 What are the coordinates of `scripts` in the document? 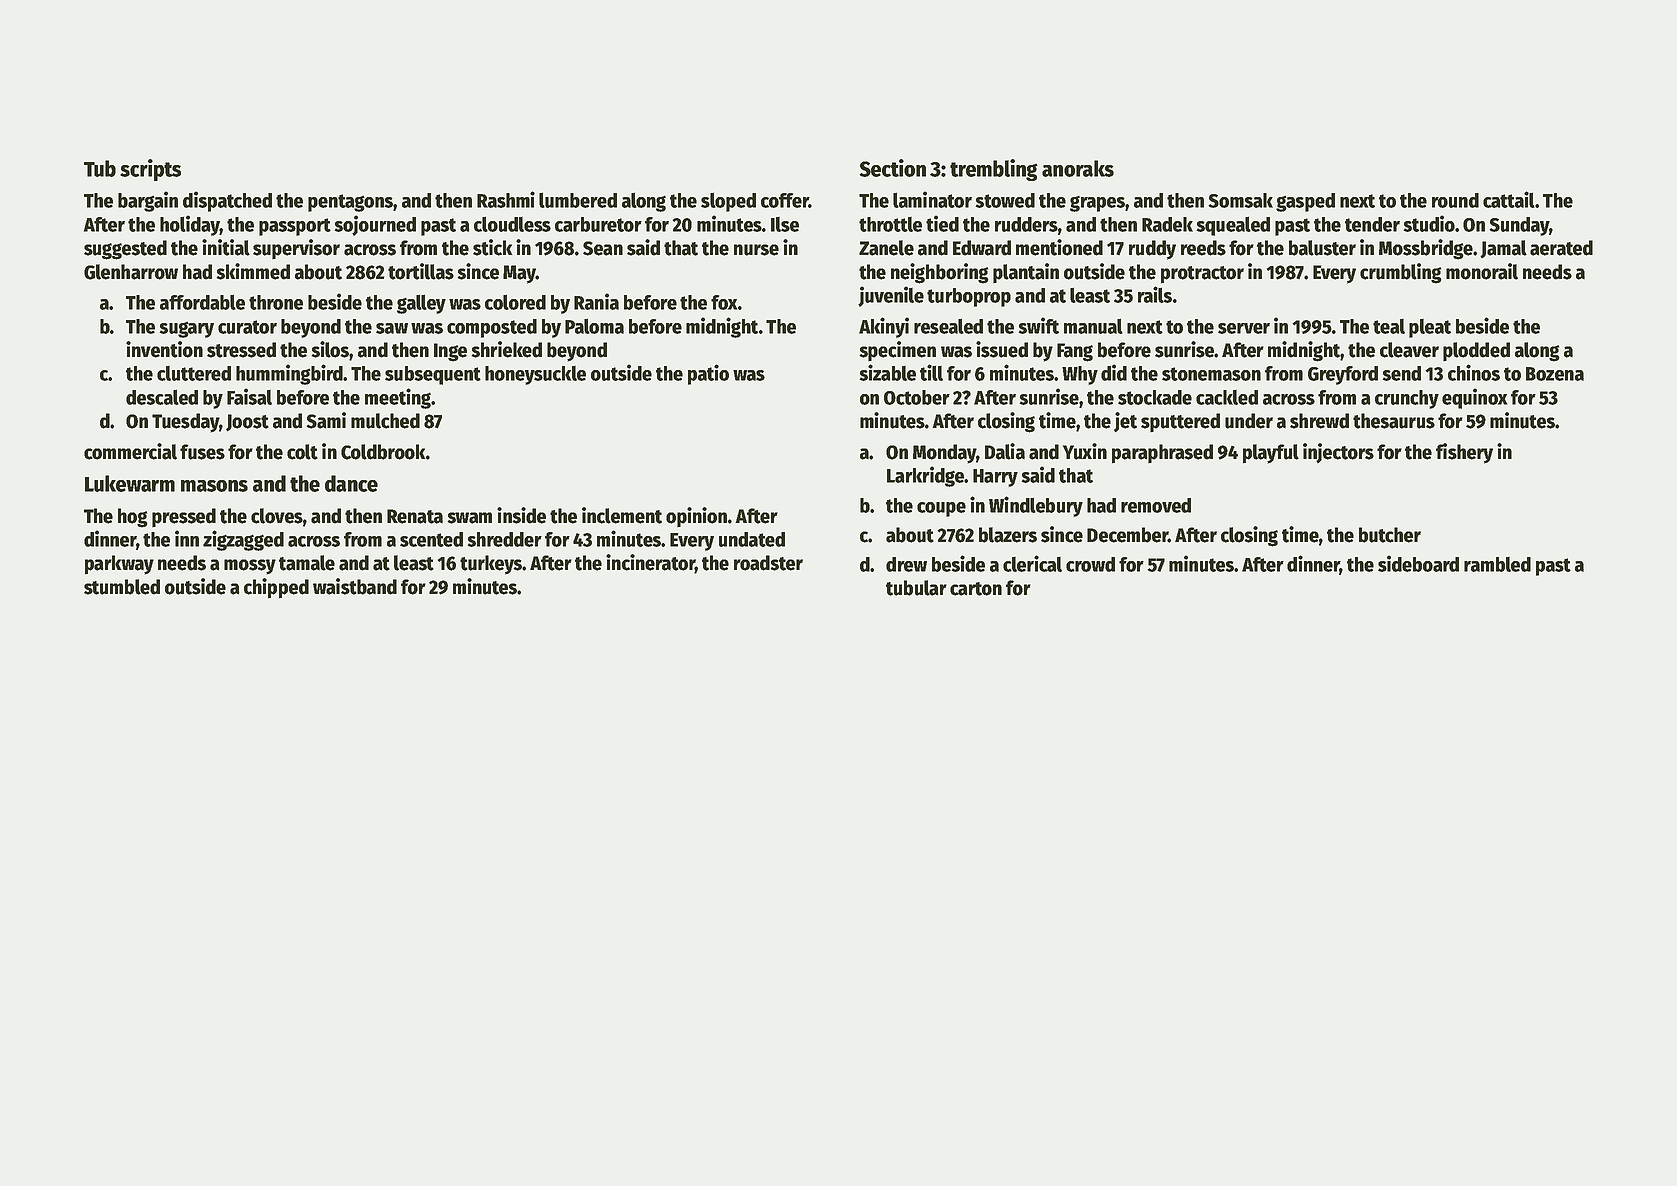 It's located at (150, 170).
